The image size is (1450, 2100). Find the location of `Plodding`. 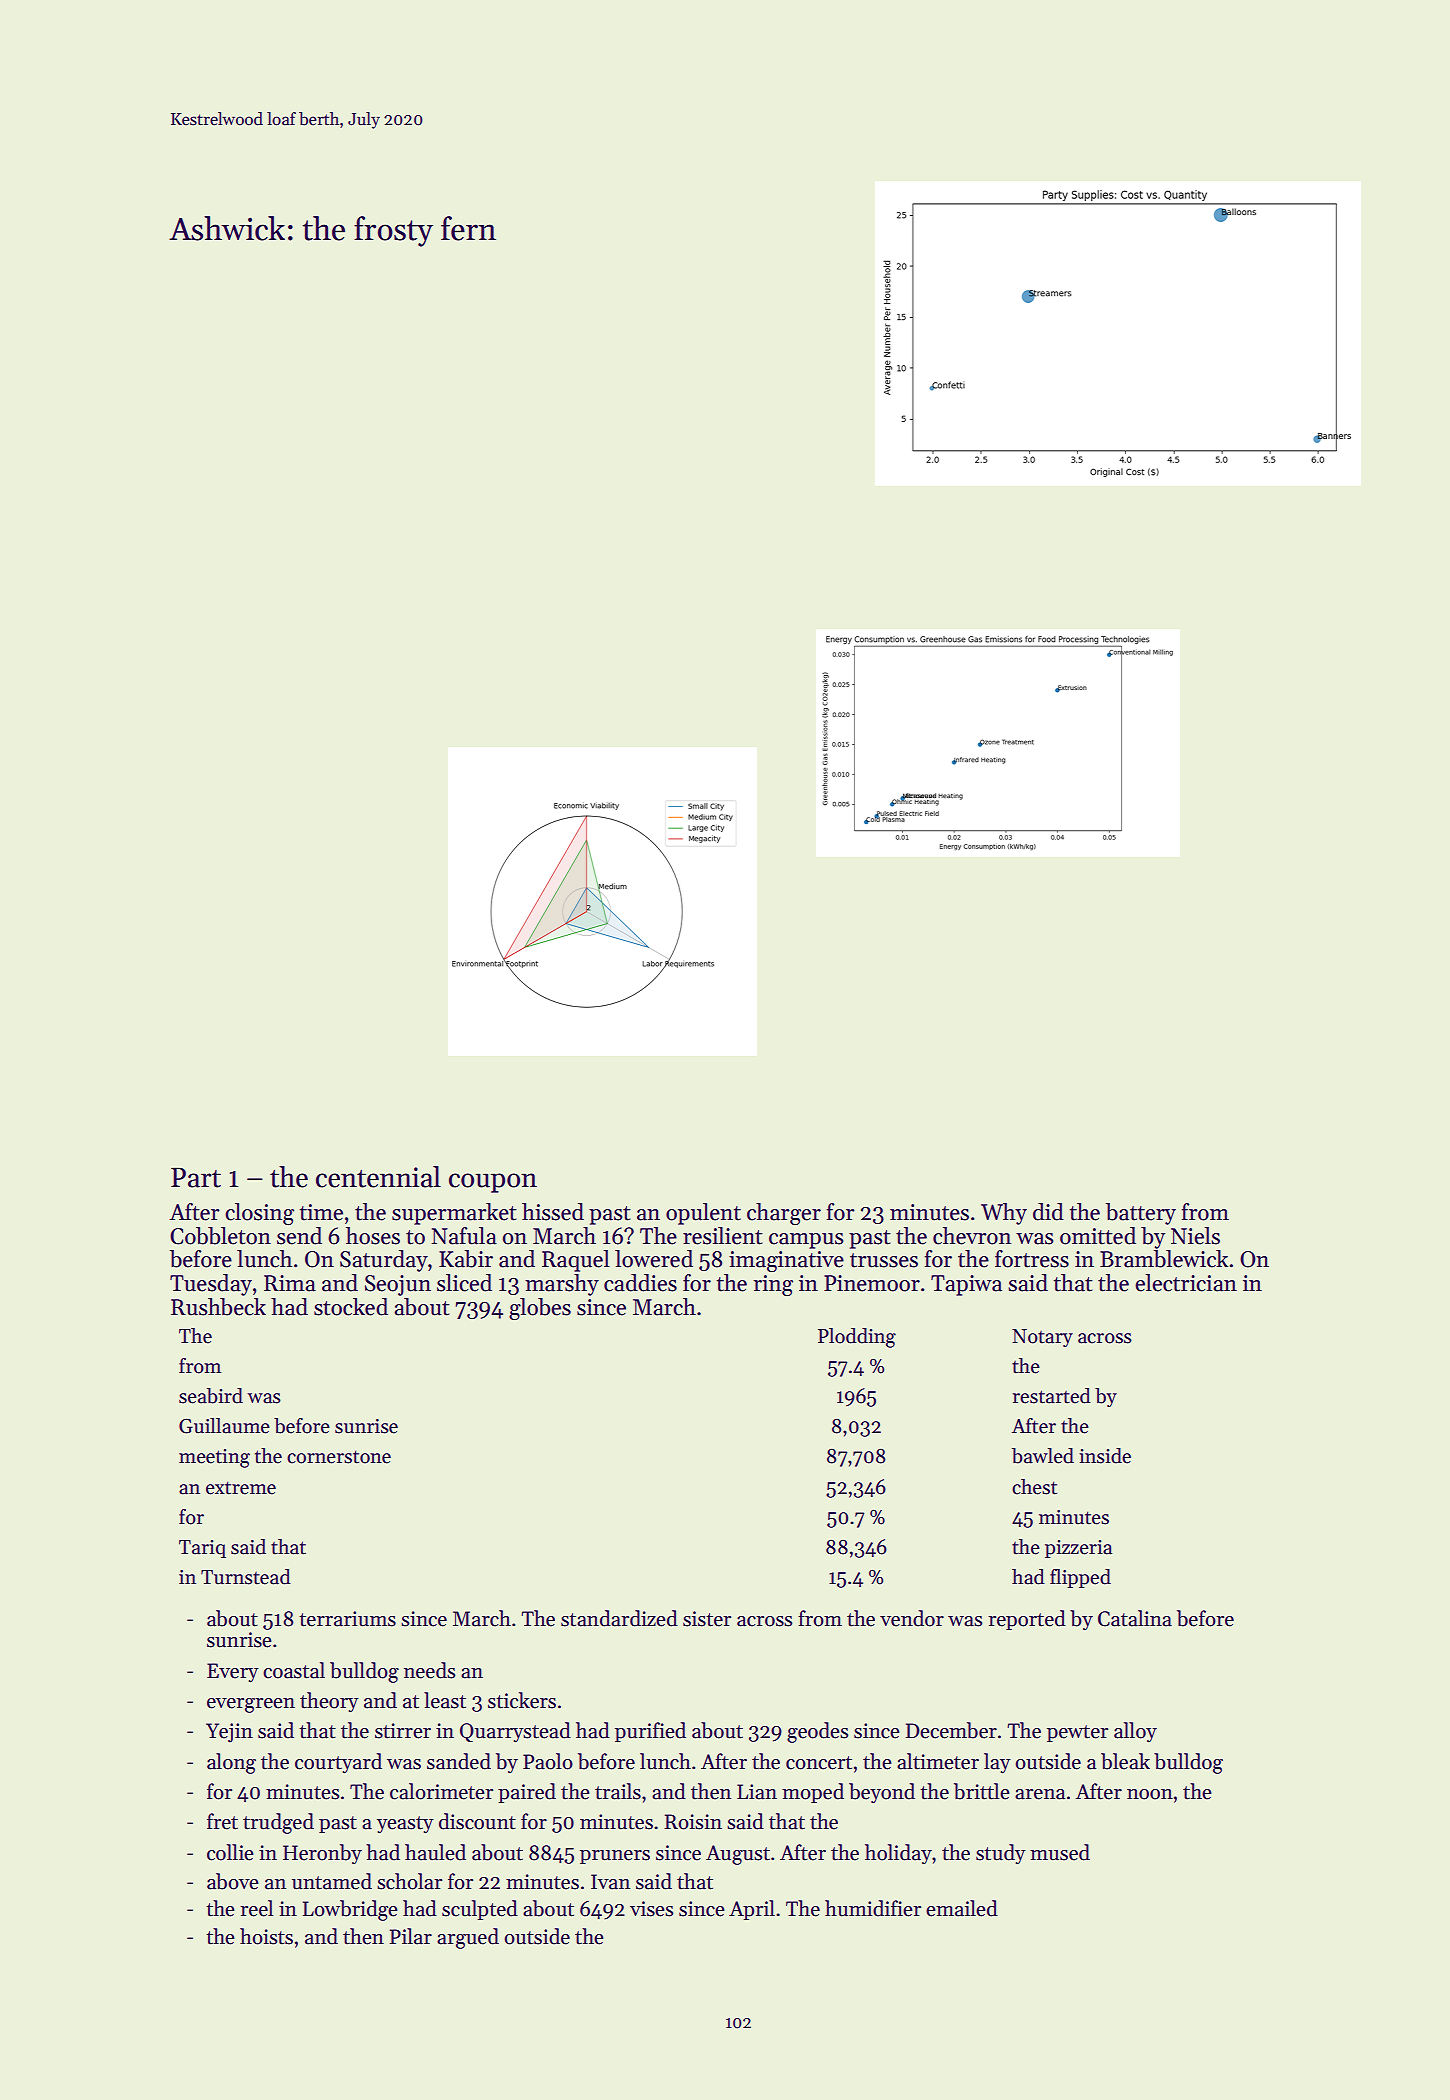

Plodding is located at coordinates (857, 1338).
